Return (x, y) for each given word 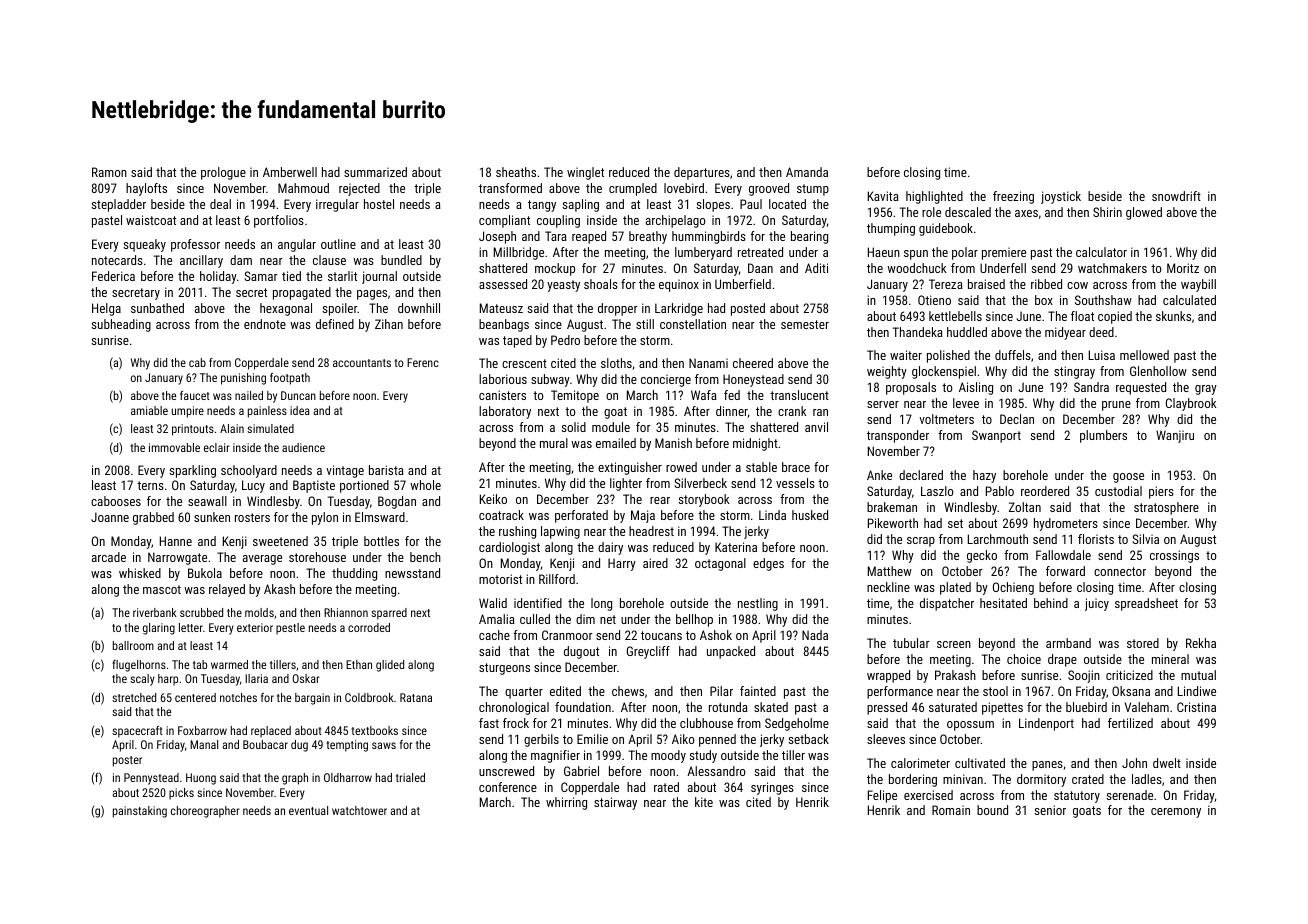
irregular (337, 205)
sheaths (516, 172)
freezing (1013, 197)
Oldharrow (348, 777)
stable (761, 467)
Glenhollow (1158, 371)
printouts (193, 430)
